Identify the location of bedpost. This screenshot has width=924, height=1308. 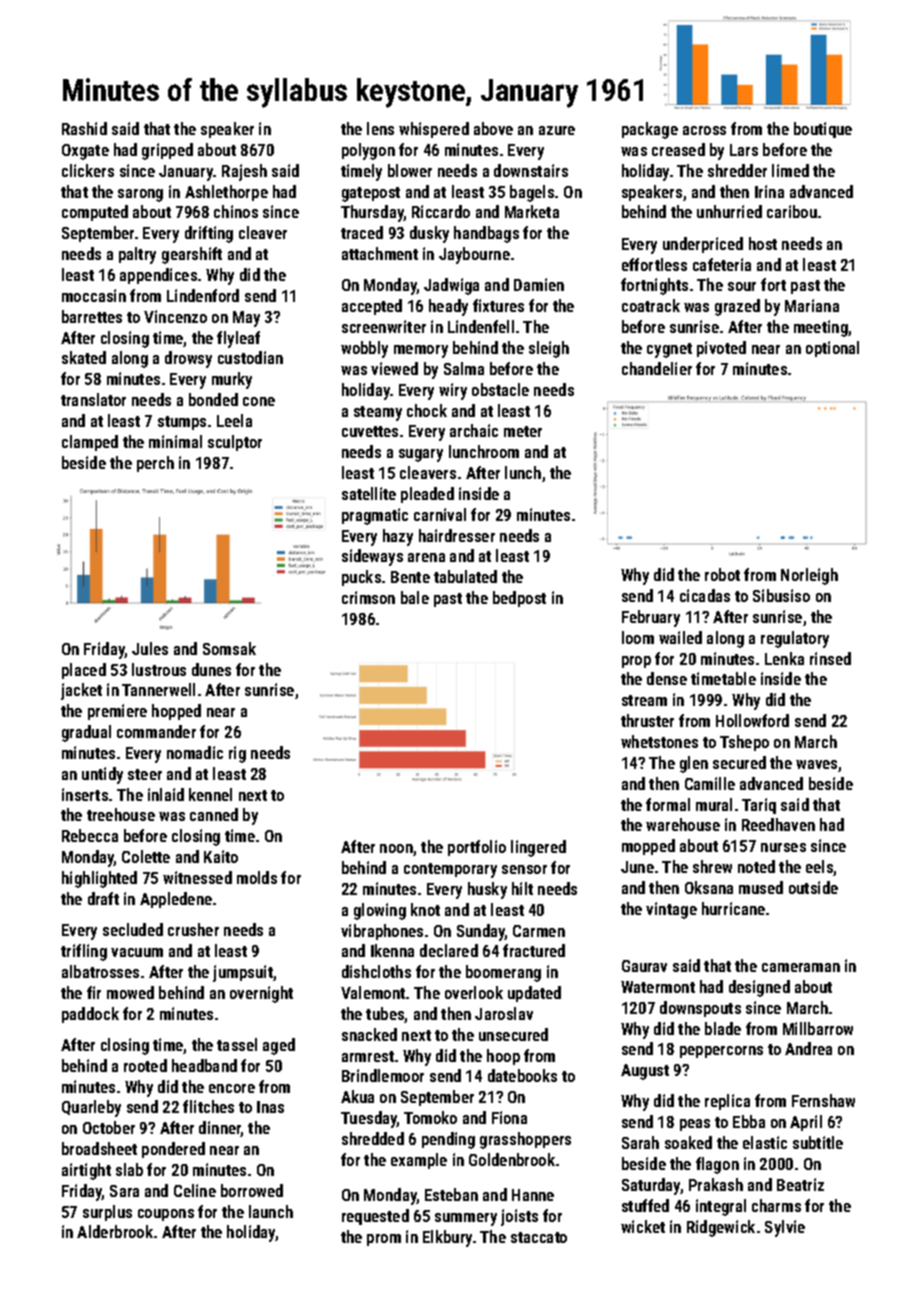
(519, 599).
